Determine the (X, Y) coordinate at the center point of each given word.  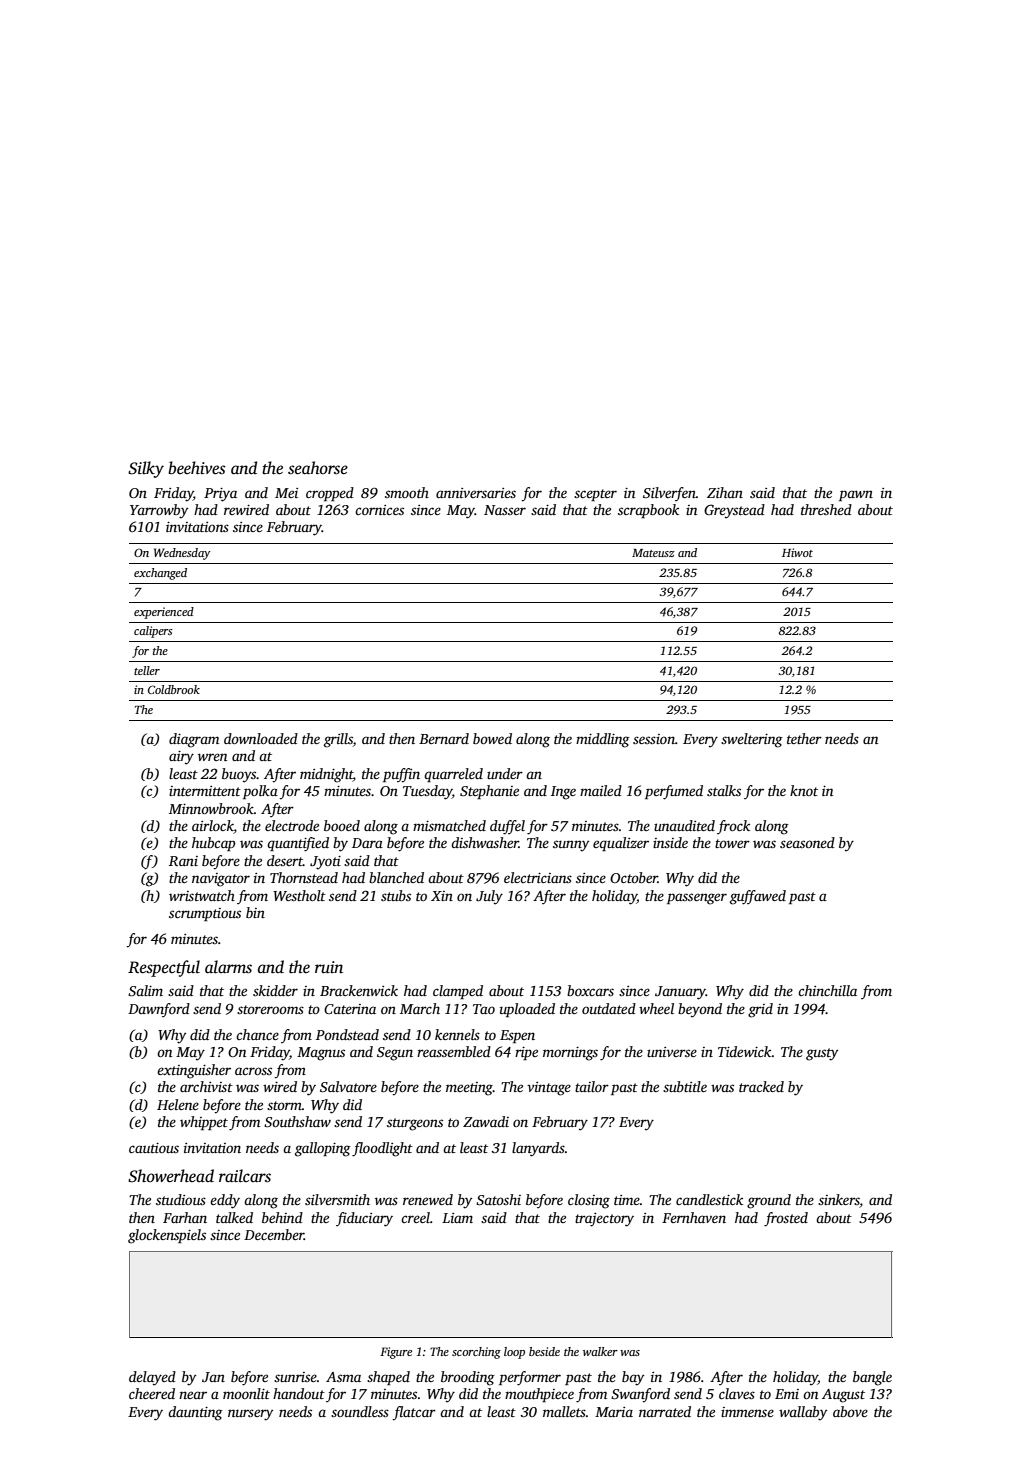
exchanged (160, 574)
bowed (492, 738)
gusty (822, 1054)
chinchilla (827, 990)
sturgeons (415, 1124)
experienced (164, 613)
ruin (329, 967)
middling (603, 740)
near (193, 1395)
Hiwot (797, 552)
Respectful (164, 968)
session (654, 739)
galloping (323, 1149)
